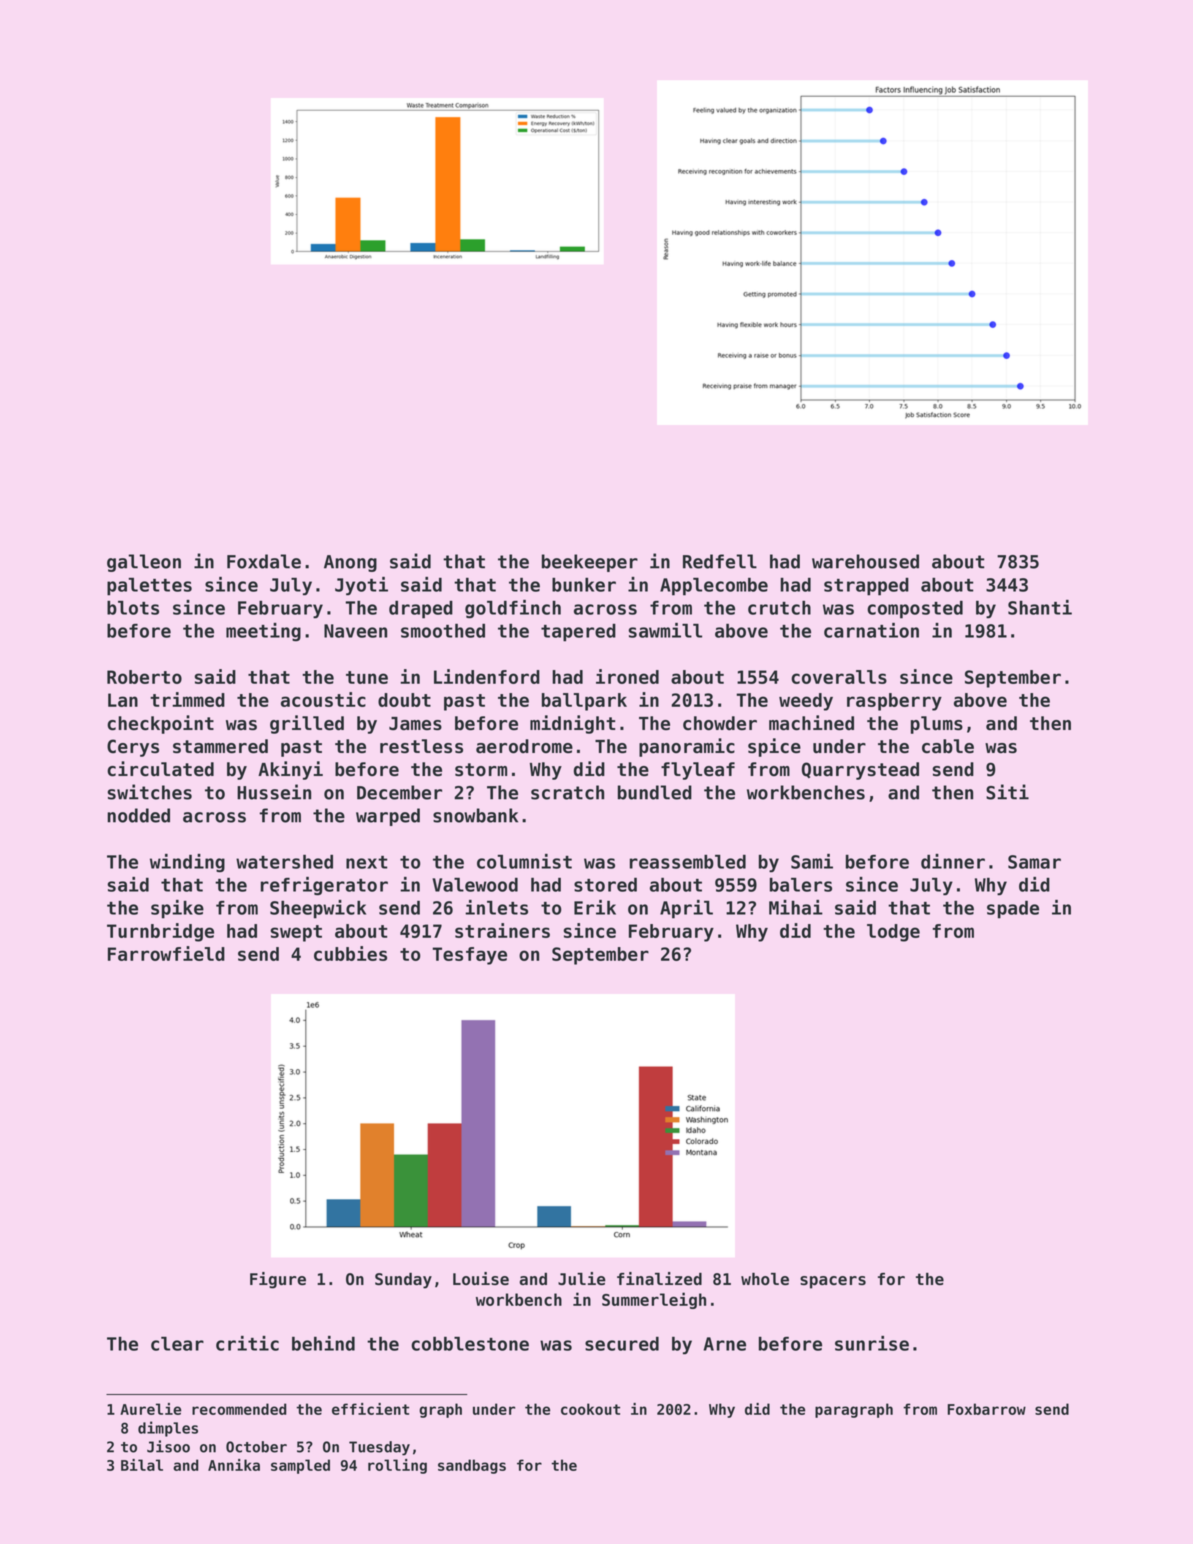 The height and width of the screenshot is (1544, 1193). What do you see at coordinates (278, 1280) in the screenshot?
I see `Figure` at bounding box center [278, 1280].
